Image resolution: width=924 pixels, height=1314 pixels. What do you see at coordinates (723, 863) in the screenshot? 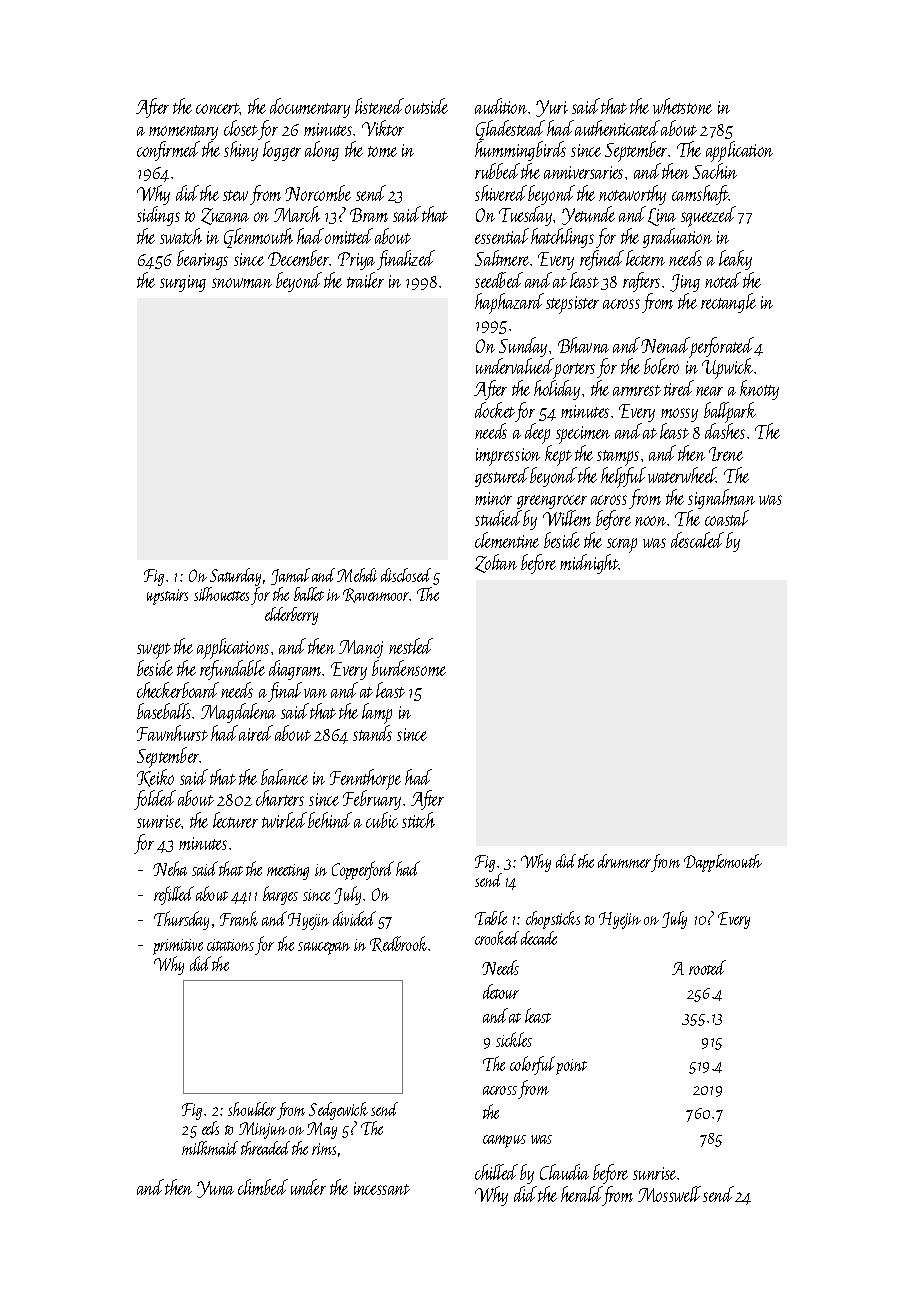
I see `Dapplemouth` at bounding box center [723, 863].
